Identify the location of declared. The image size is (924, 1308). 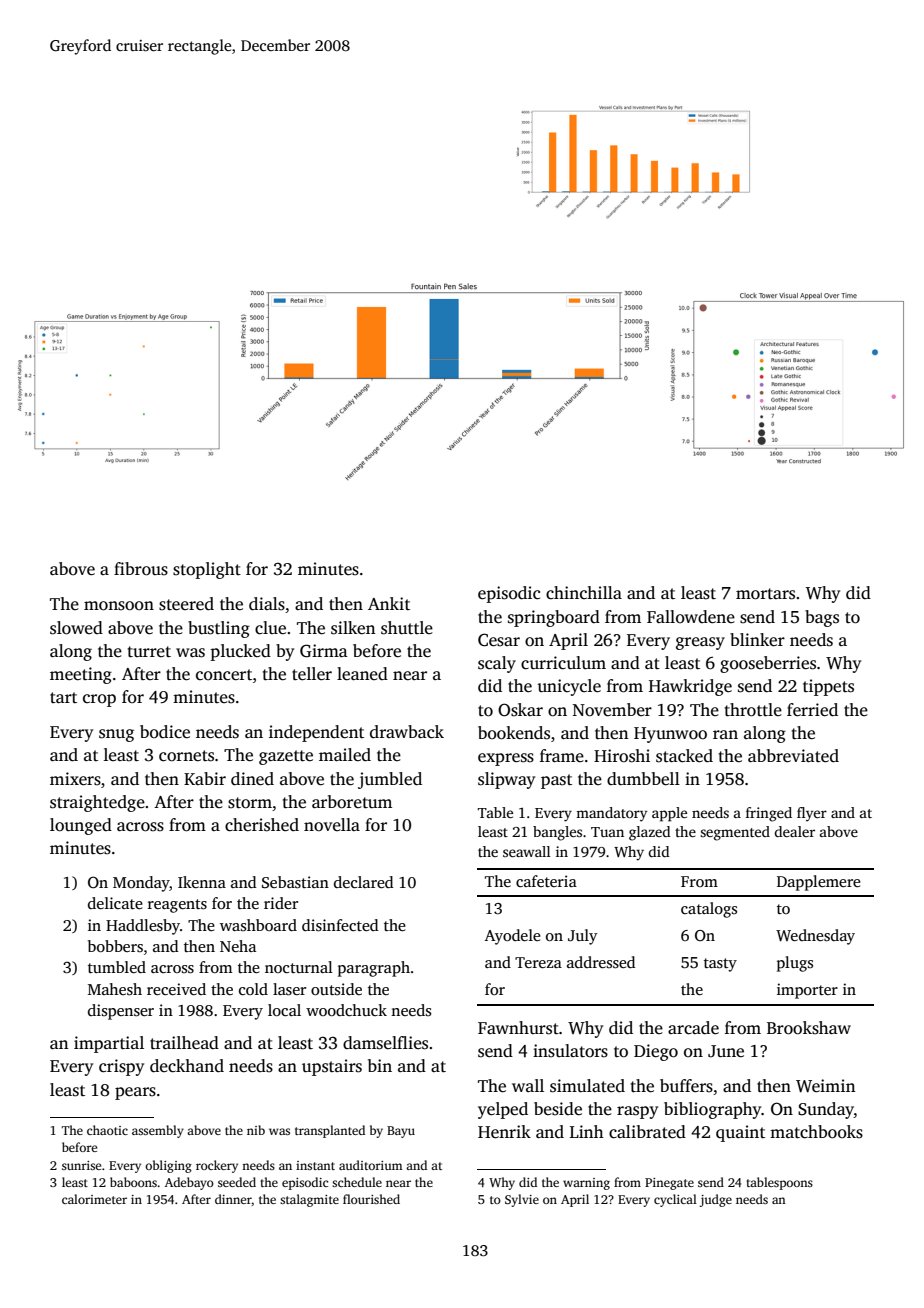
(364, 882).
